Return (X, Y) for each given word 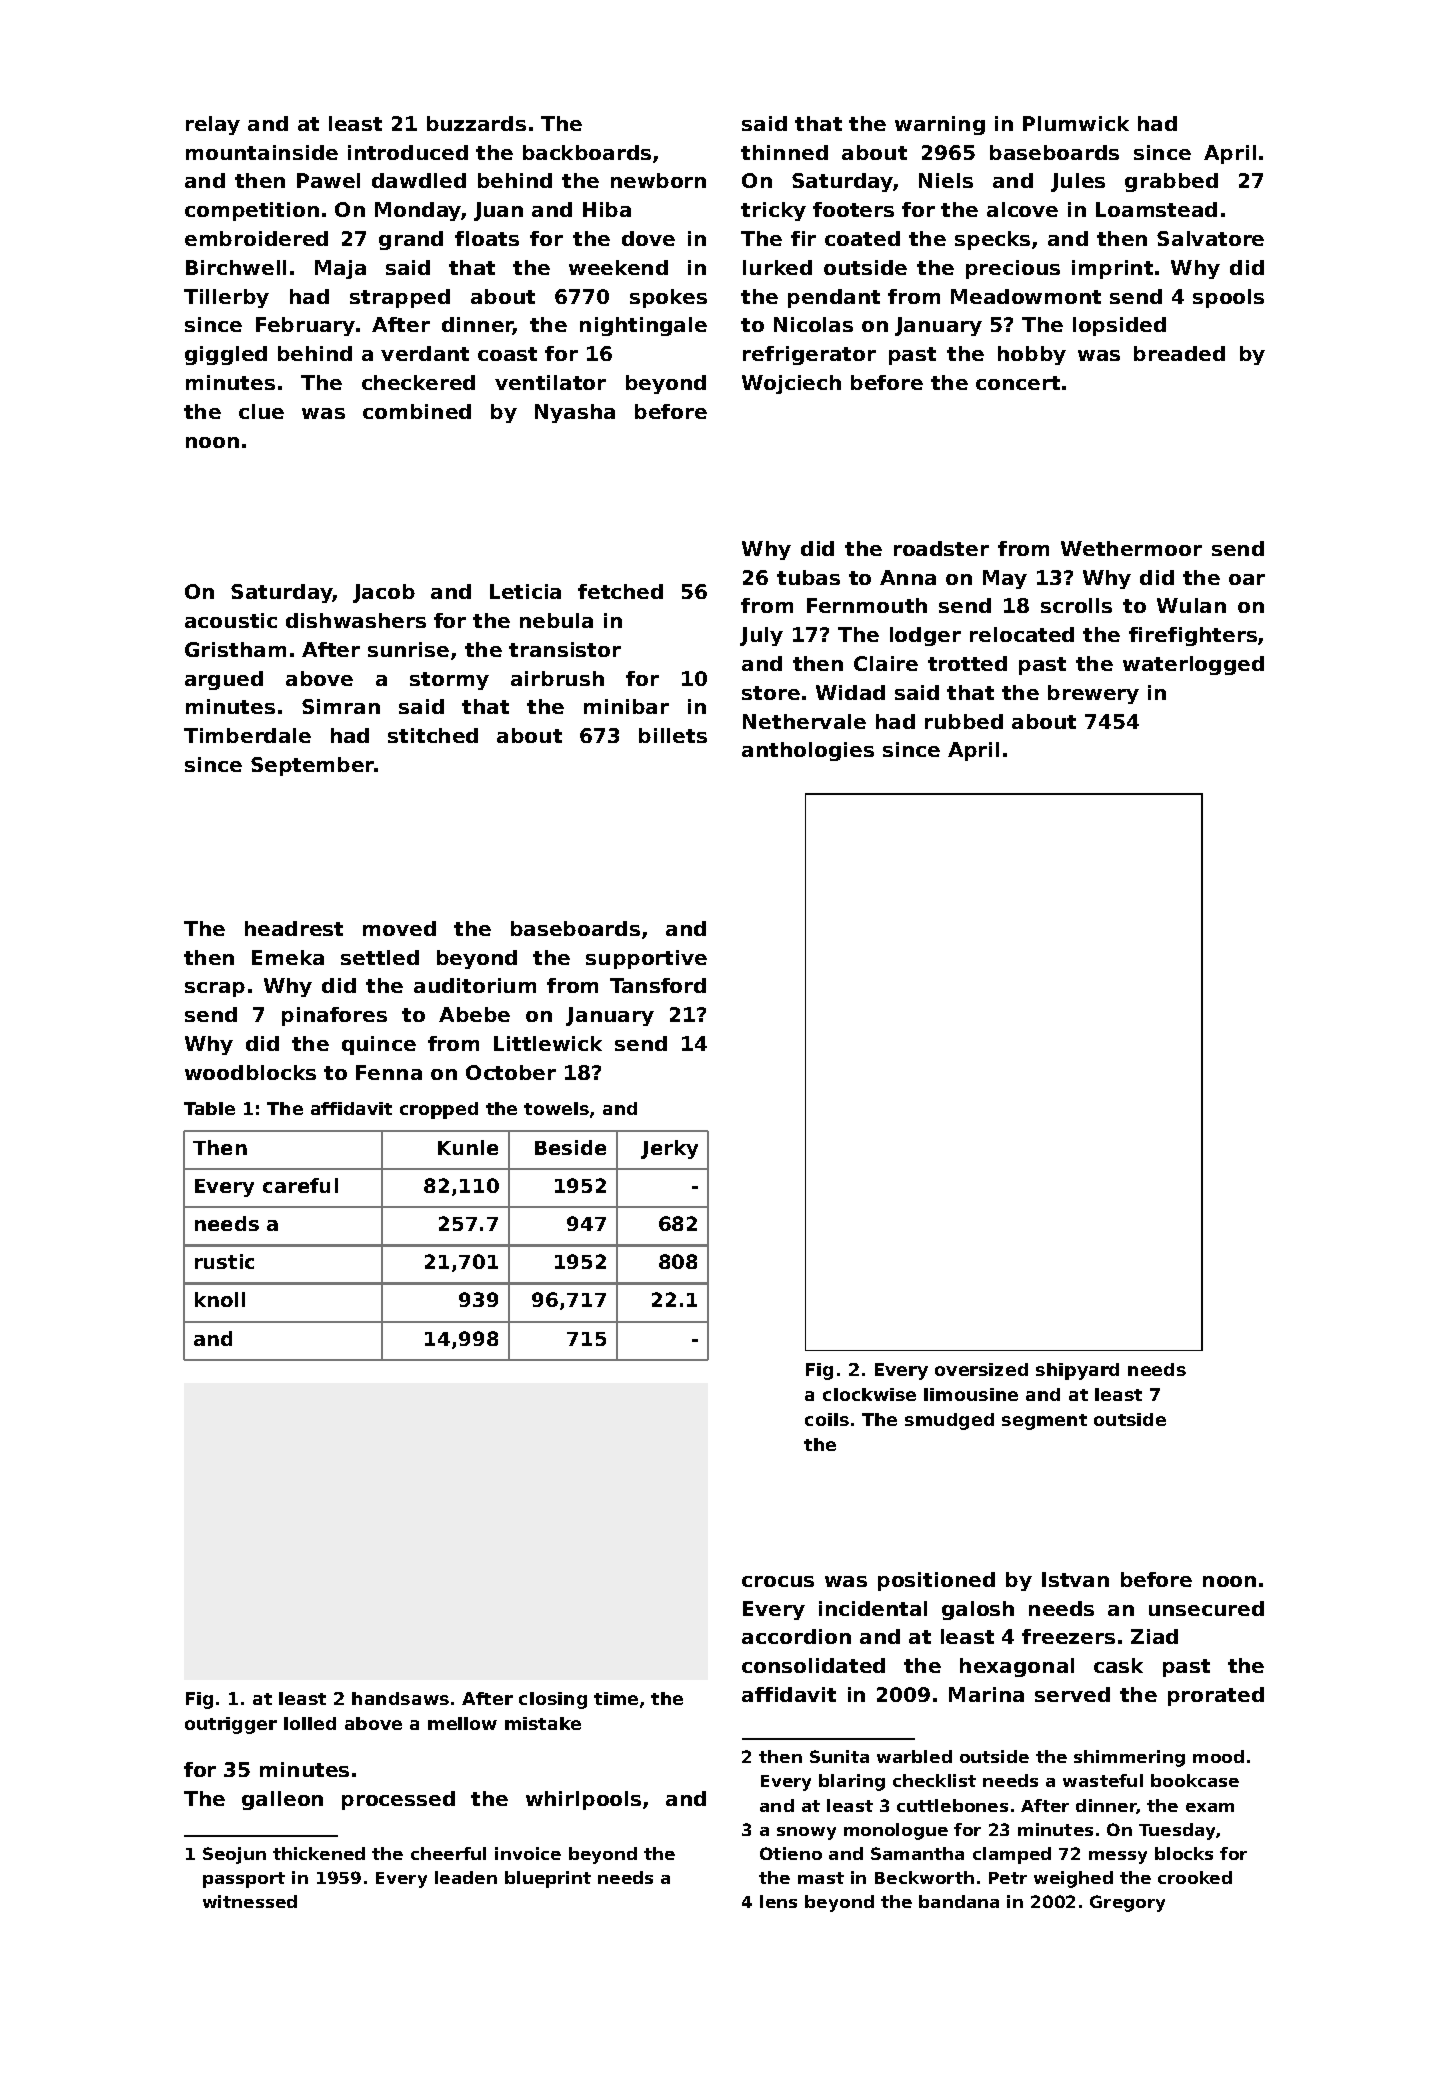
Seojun (234, 1855)
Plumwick (1076, 123)
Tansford (658, 985)
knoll (220, 1299)
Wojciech (791, 384)
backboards (587, 152)
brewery (1093, 694)
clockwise (869, 1394)
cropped (439, 1110)
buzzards (476, 123)
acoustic (231, 620)
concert (1018, 383)
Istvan (1075, 1579)
